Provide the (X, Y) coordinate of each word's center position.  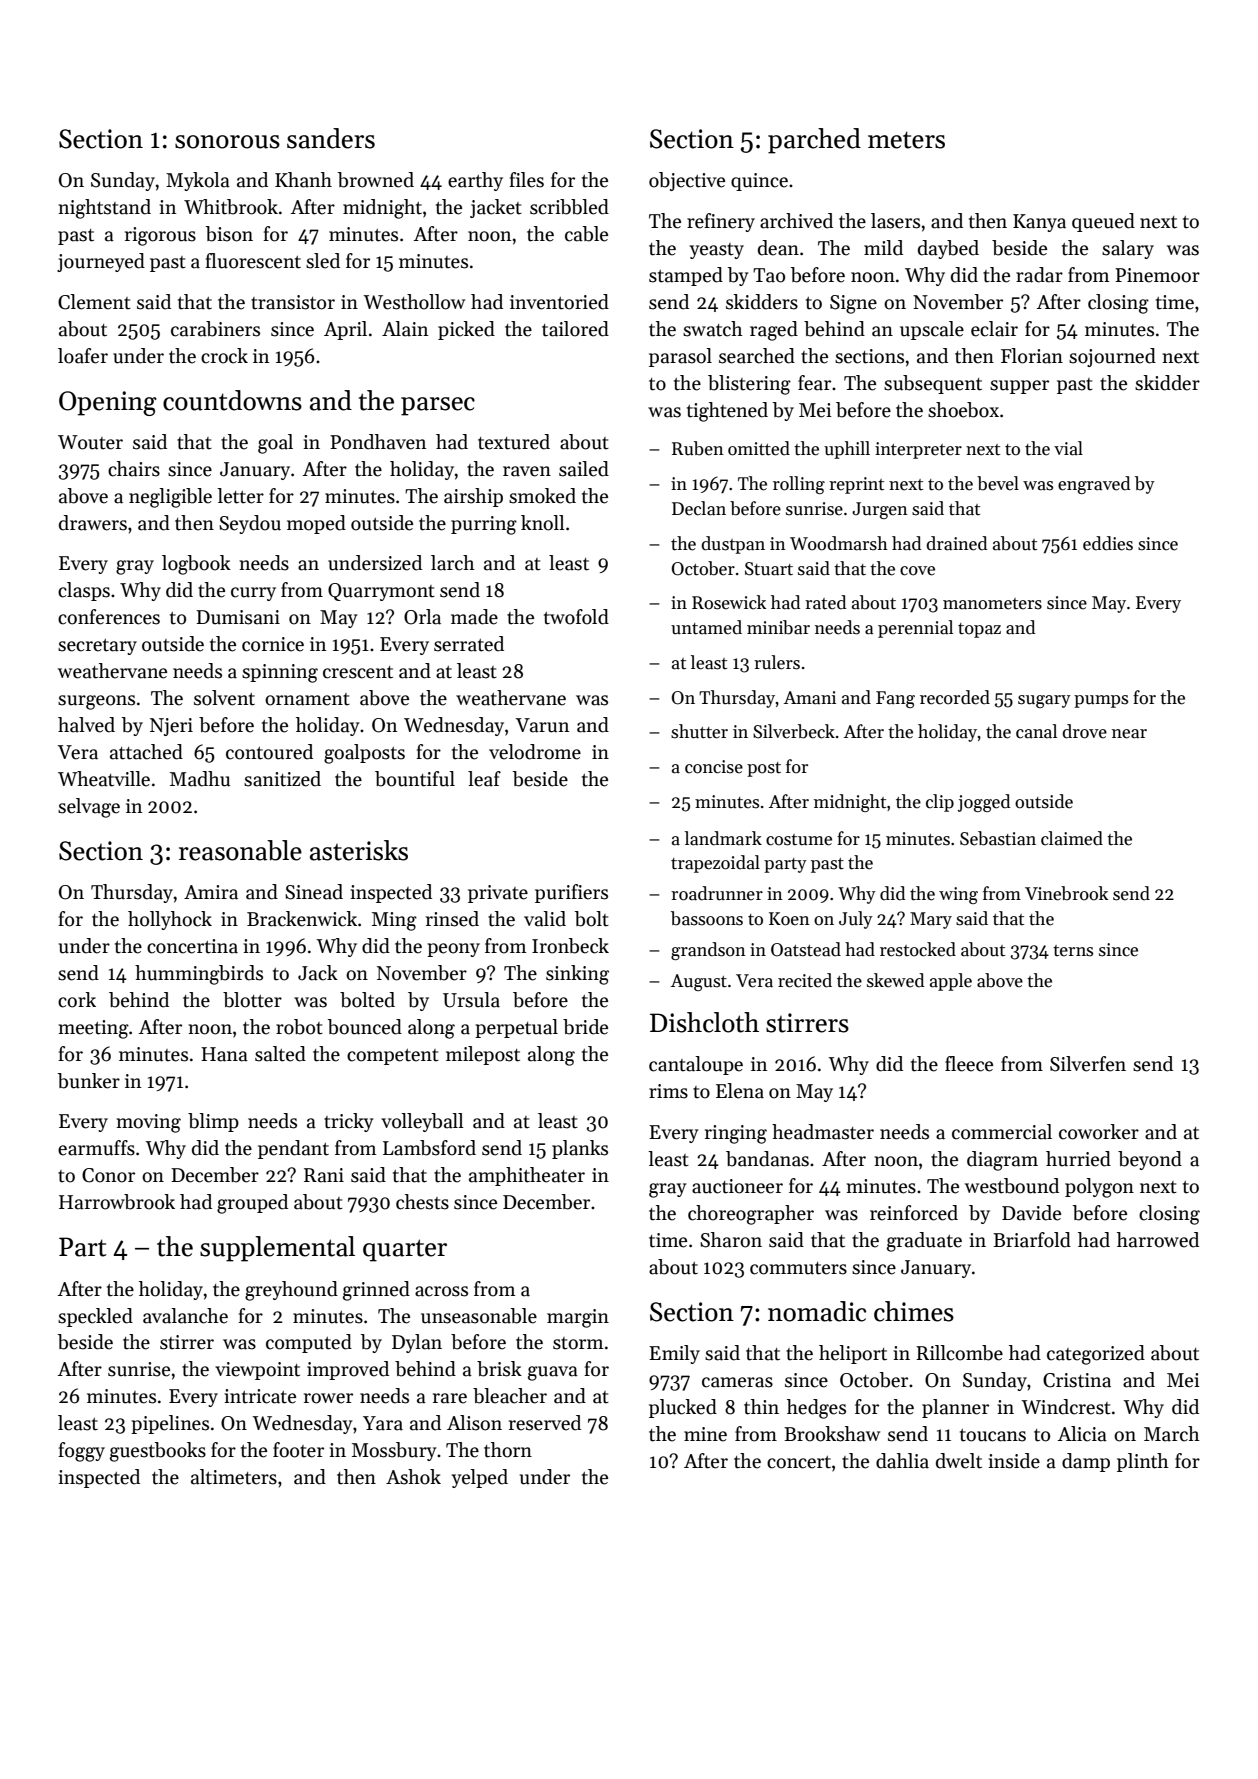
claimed (1072, 838)
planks (580, 1149)
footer (298, 1450)
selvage (89, 808)
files (526, 180)
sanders (331, 138)
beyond (1150, 1160)
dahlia (902, 1461)
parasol (680, 357)
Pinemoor (1157, 275)
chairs (134, 469)
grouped (252, 1204)
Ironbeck (570, 946)
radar (1039, 275)
